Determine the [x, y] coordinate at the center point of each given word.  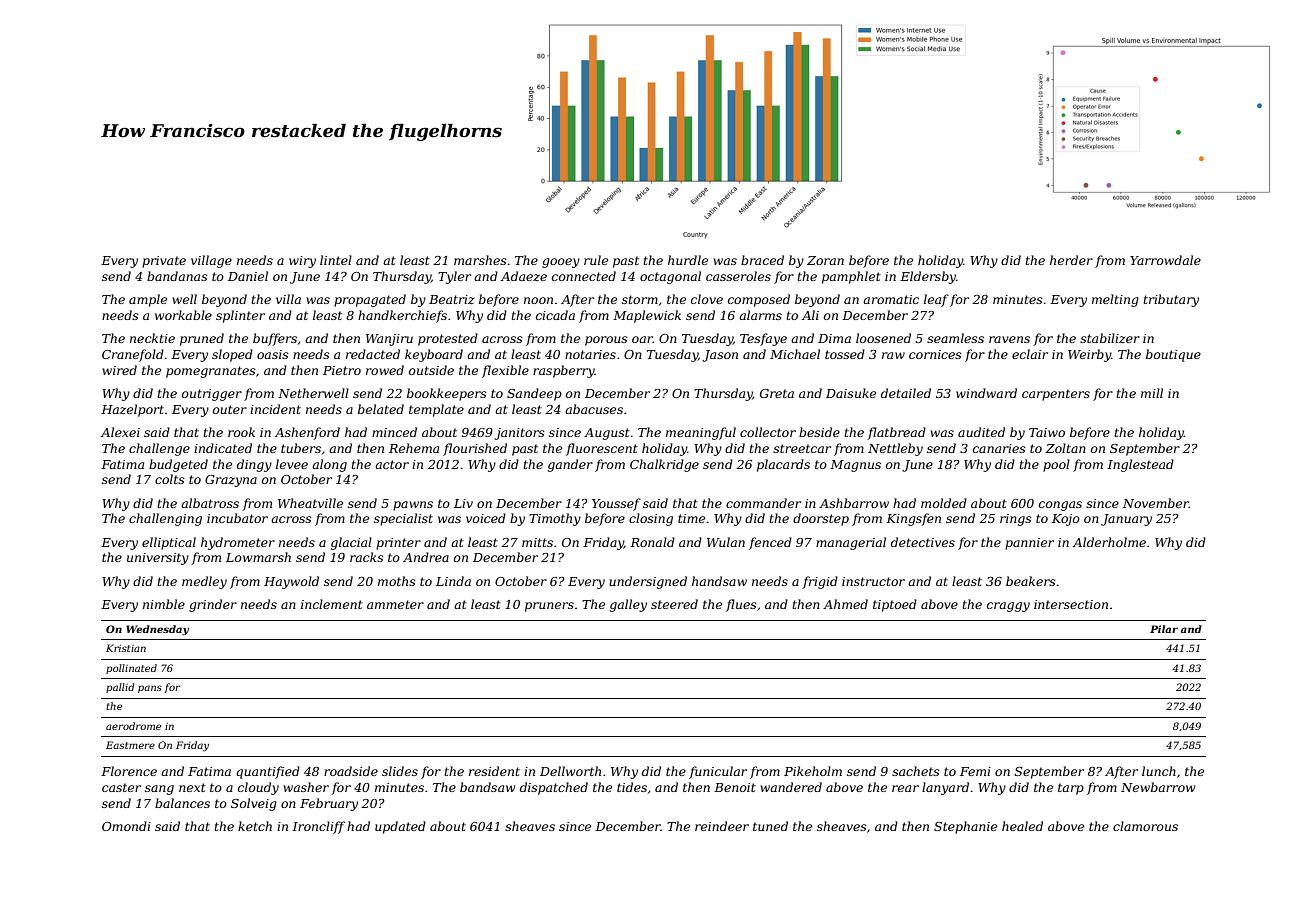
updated [400, 827]
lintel [336, 260]
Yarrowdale [1165, 260]
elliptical [169, 543]
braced [762, 260]
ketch [255, 826]
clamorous [1145, 826]
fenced [770, 543]
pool [1056, 465]
